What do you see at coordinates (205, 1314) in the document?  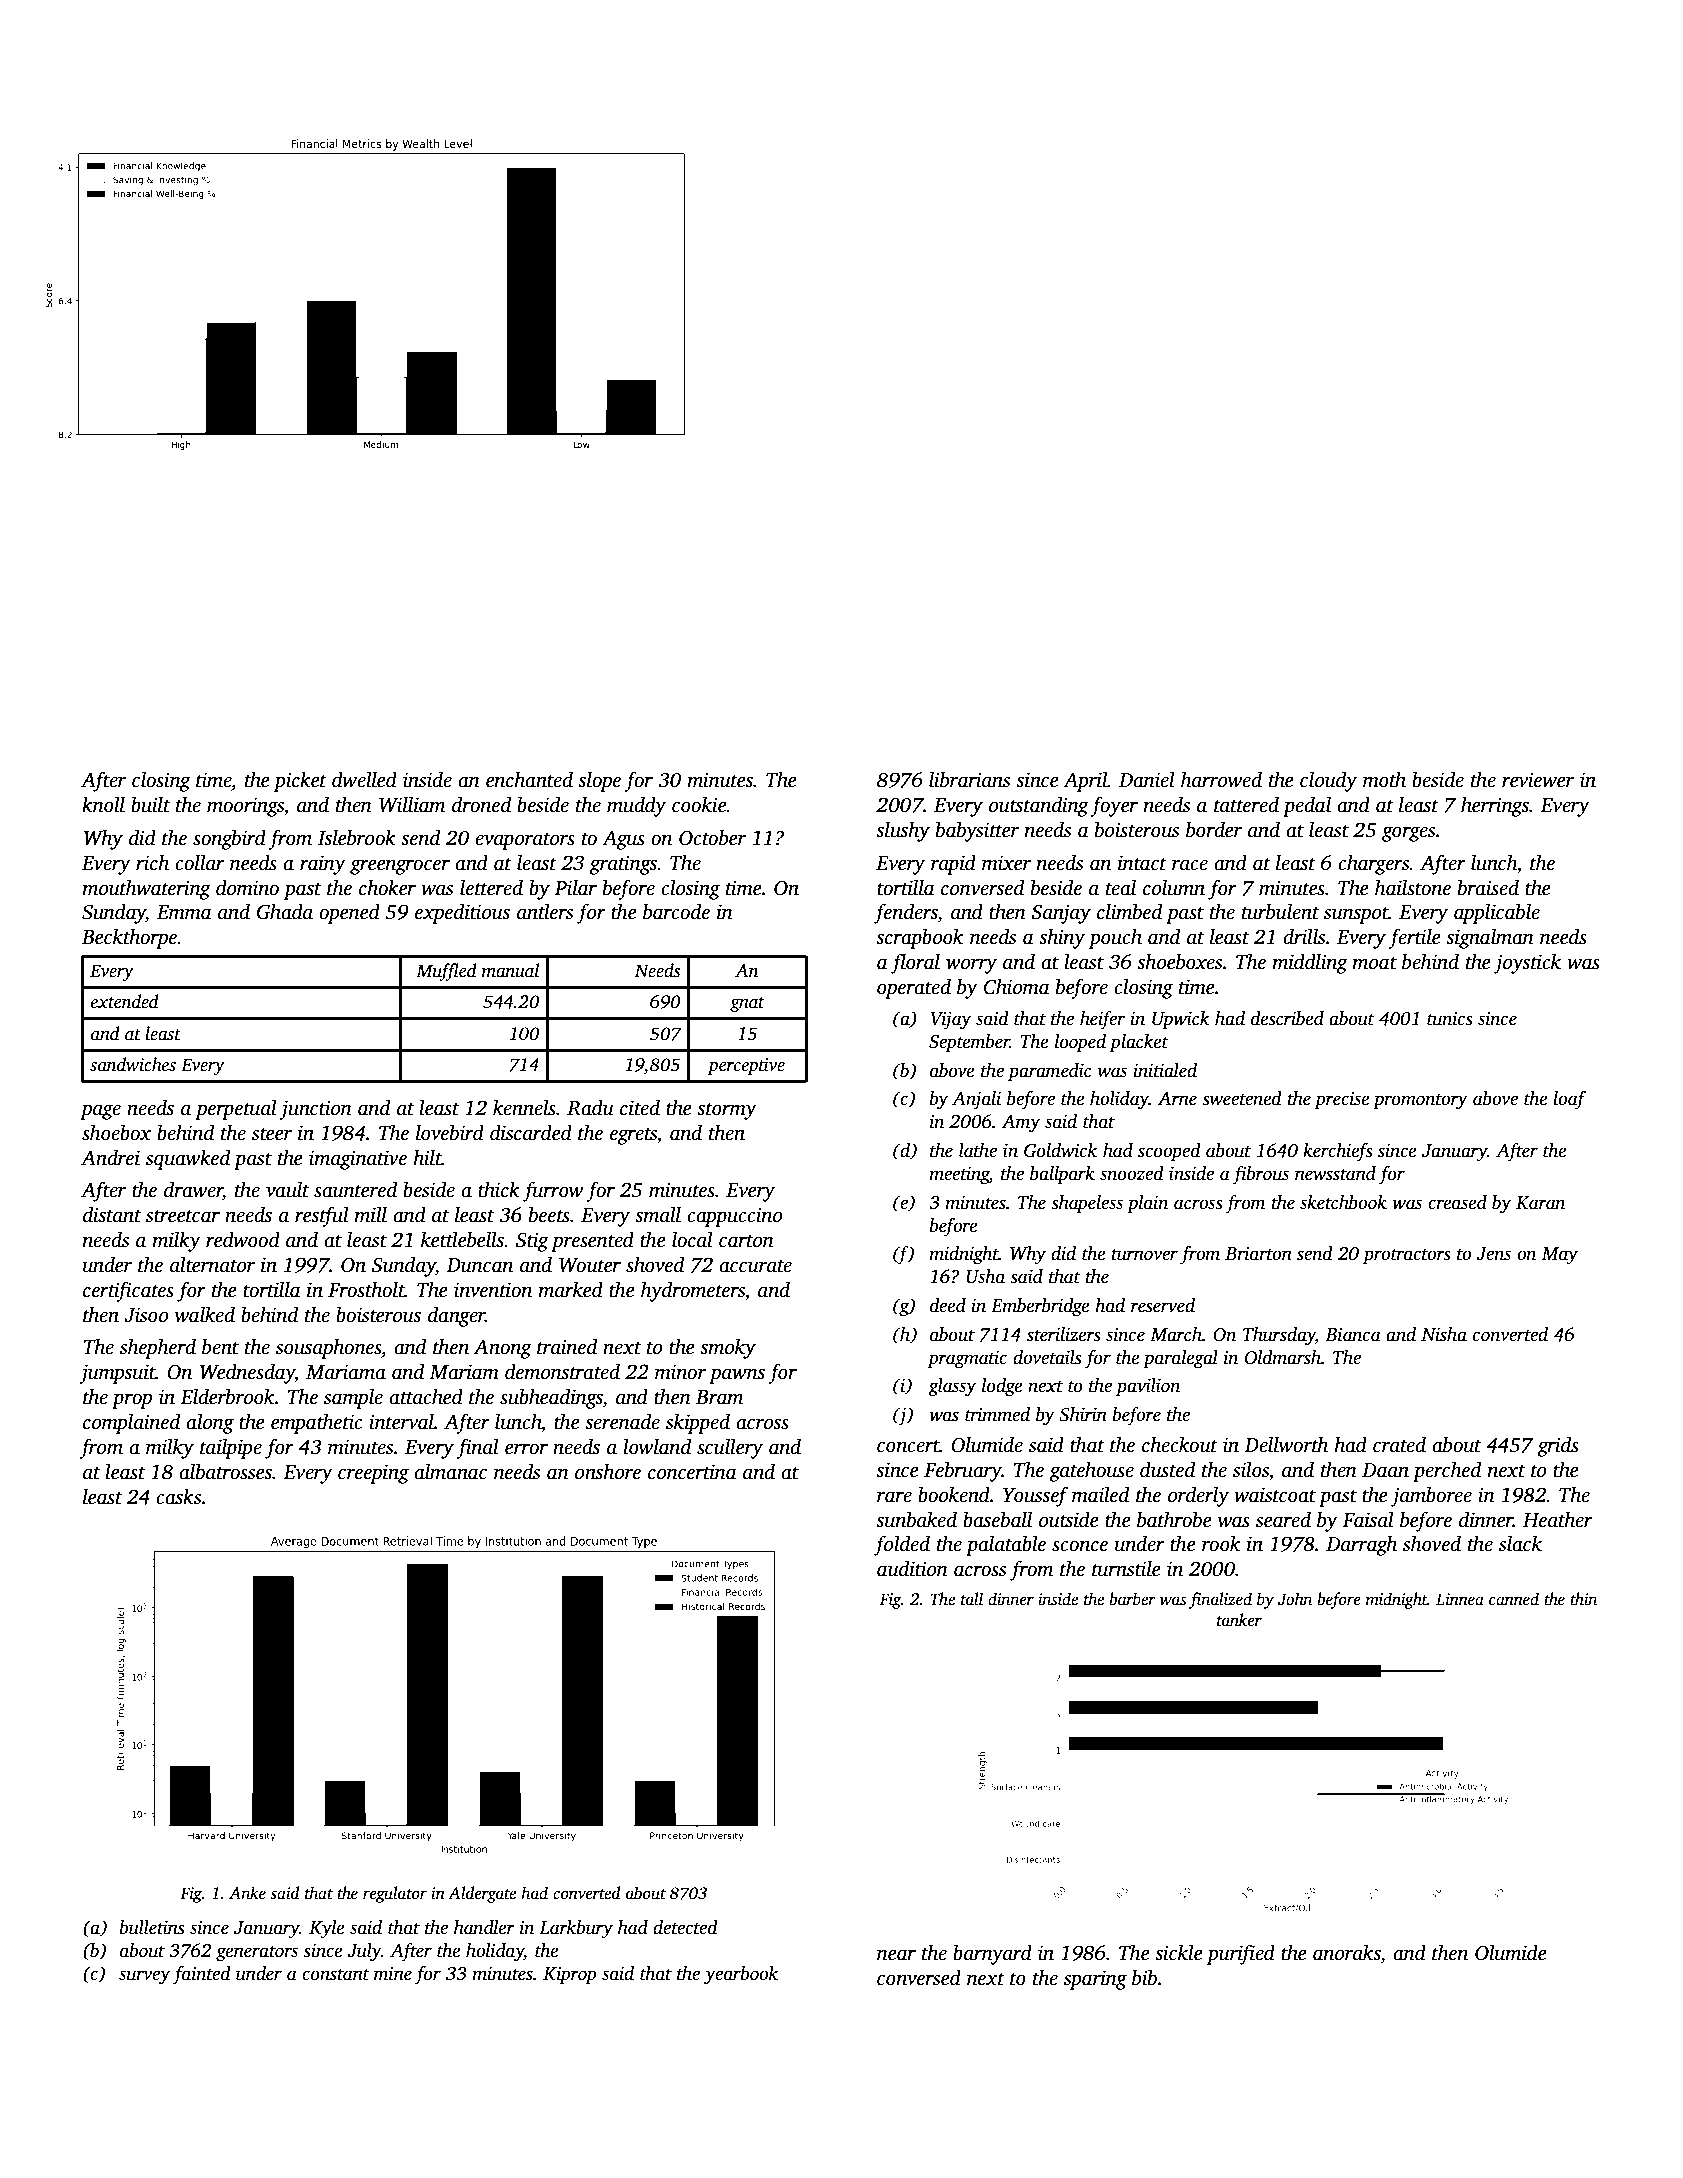 I see `walked` at bounding box center [205, 1314].
